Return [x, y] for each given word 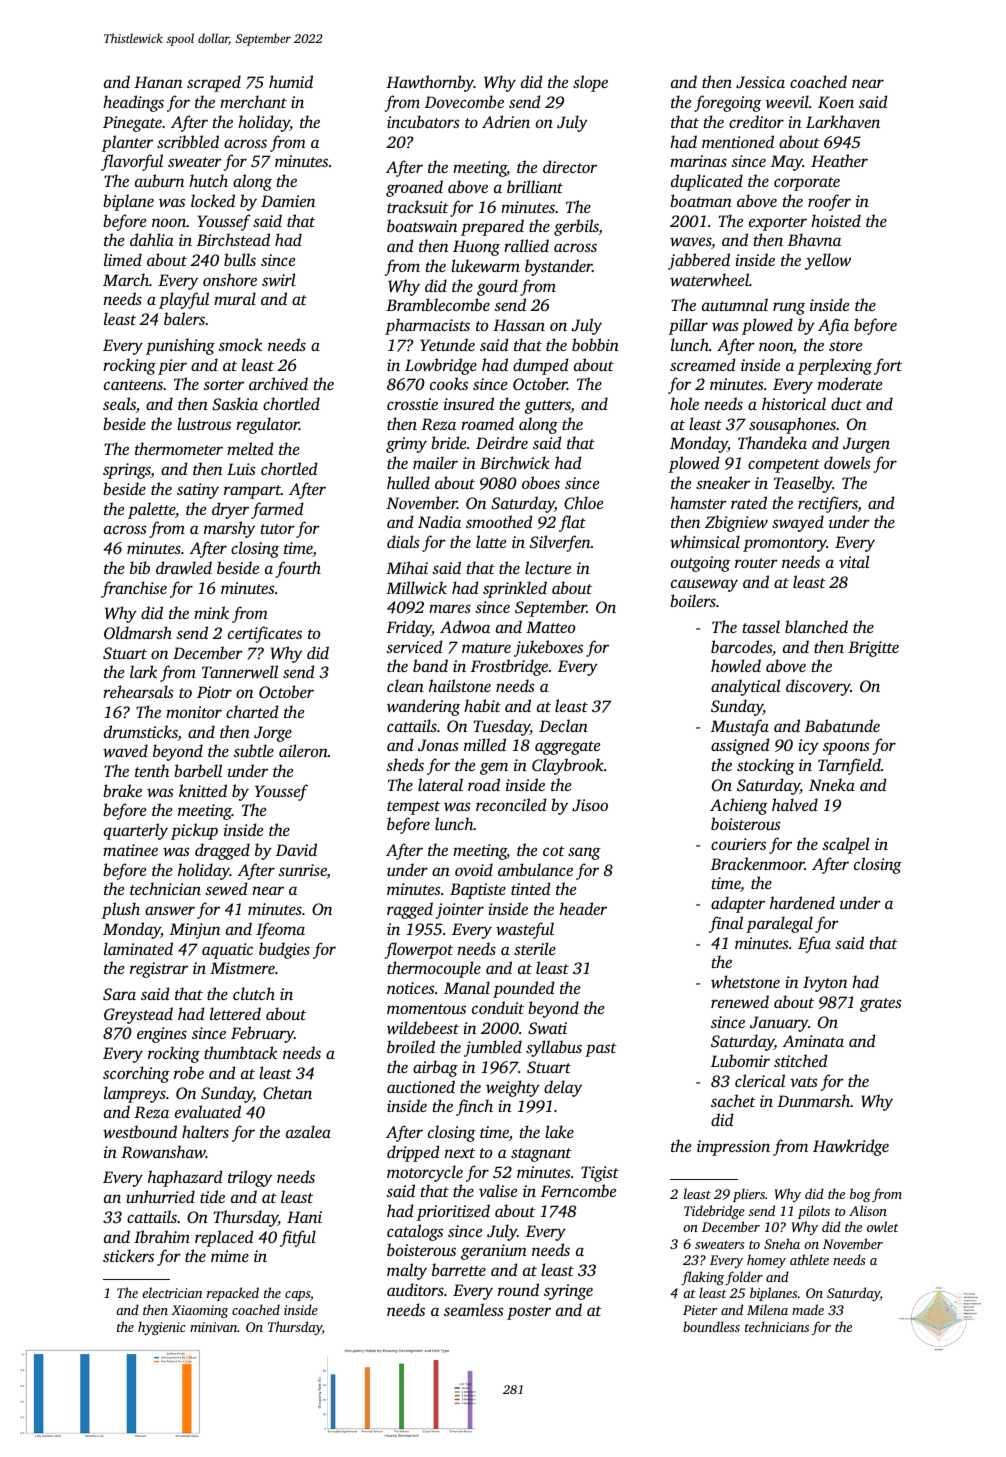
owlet [883, 1226]
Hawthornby [430, 83]
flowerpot [419, 950]
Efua [814, 944]
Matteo [550, 627]
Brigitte [873, 649]
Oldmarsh [138, 633]
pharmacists [427, 326]
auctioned [421, 1086]
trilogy [250, 1178]
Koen [836, 102]
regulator [267, 425]
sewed [226, 888]
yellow [828, 261]
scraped [214, 83]
